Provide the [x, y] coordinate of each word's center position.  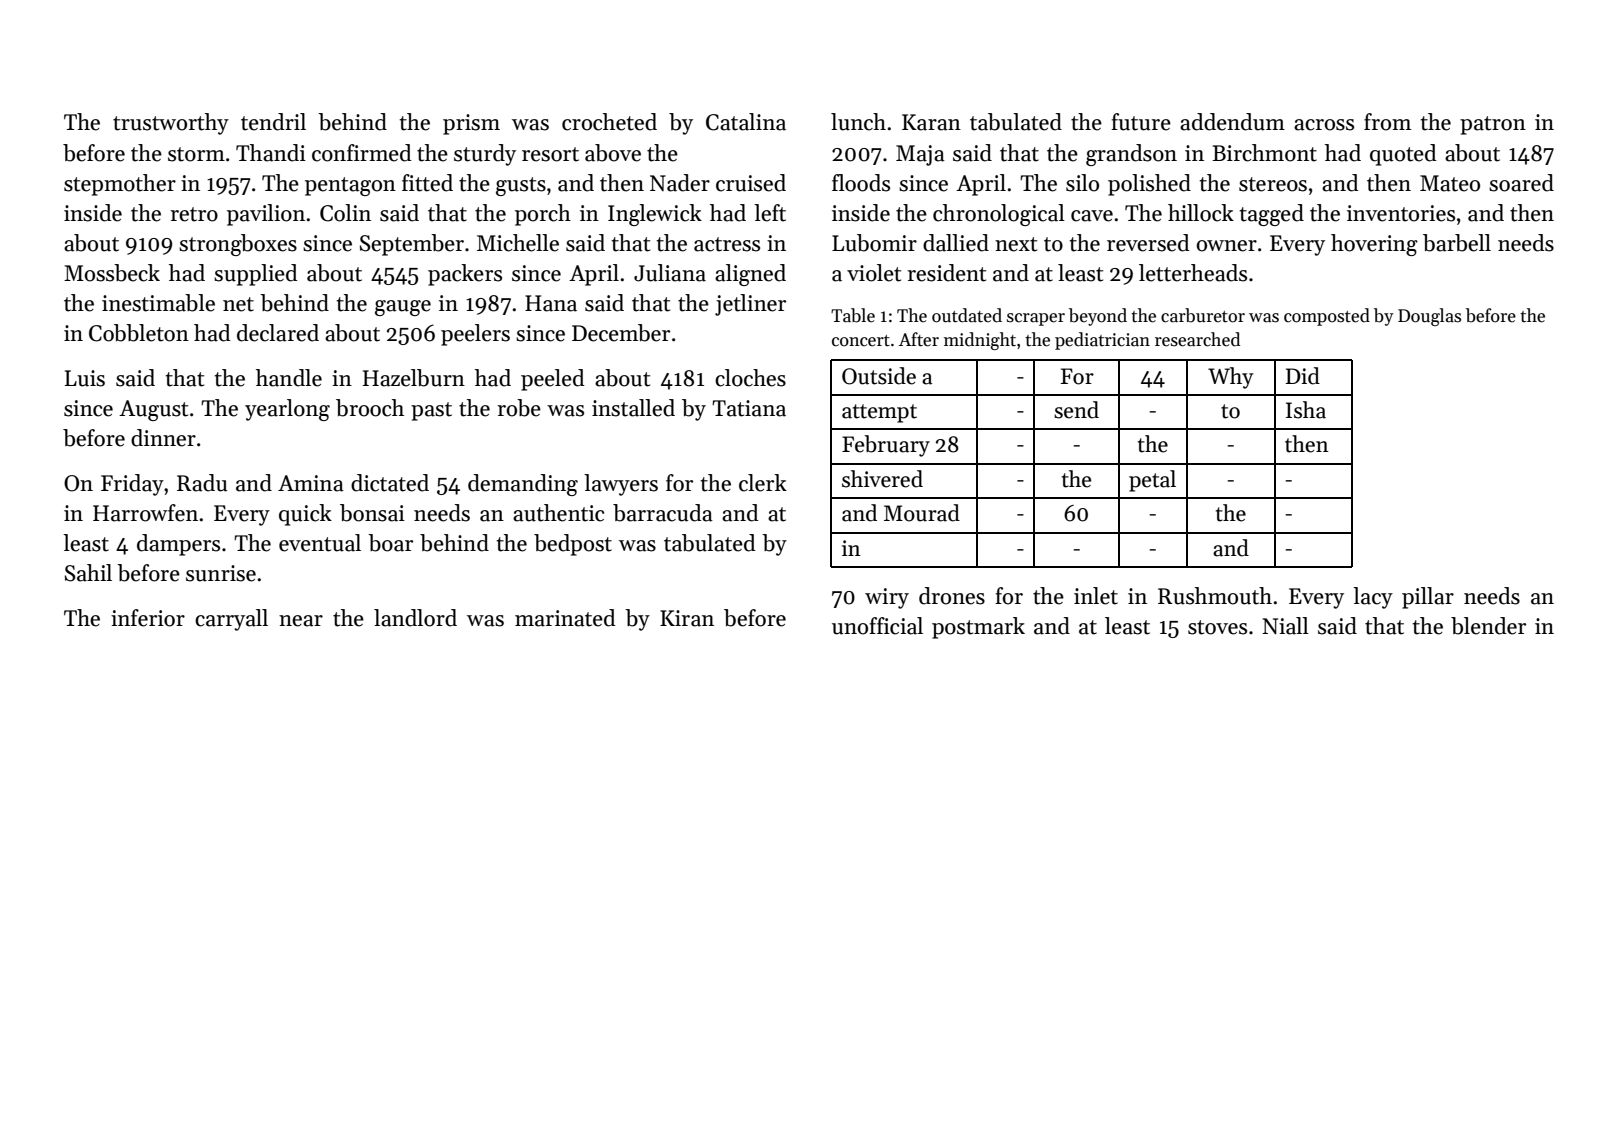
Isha [1306, 410]
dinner [163, 438]
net [238, 304]
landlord [415, 618]
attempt [879, 413]
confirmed [362, 153]
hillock [1201, 213]
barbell [1457, 243]
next [1016, 244]
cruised [751, 183]
